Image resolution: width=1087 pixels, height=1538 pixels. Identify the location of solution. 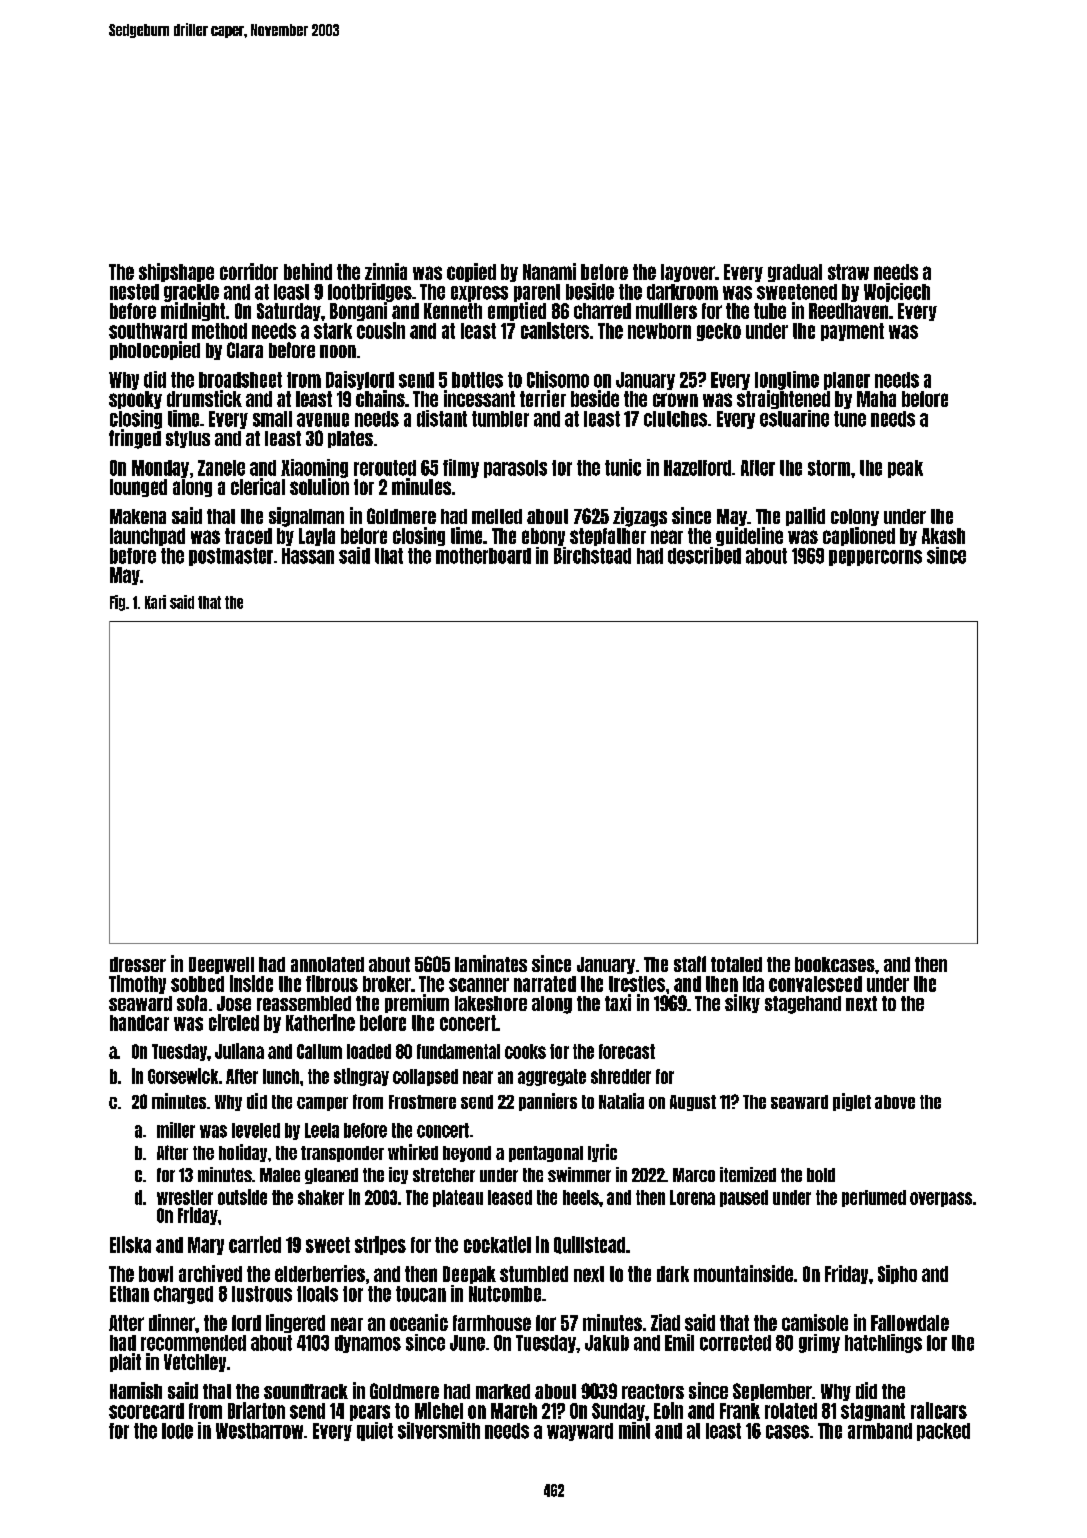
(319, 486).
